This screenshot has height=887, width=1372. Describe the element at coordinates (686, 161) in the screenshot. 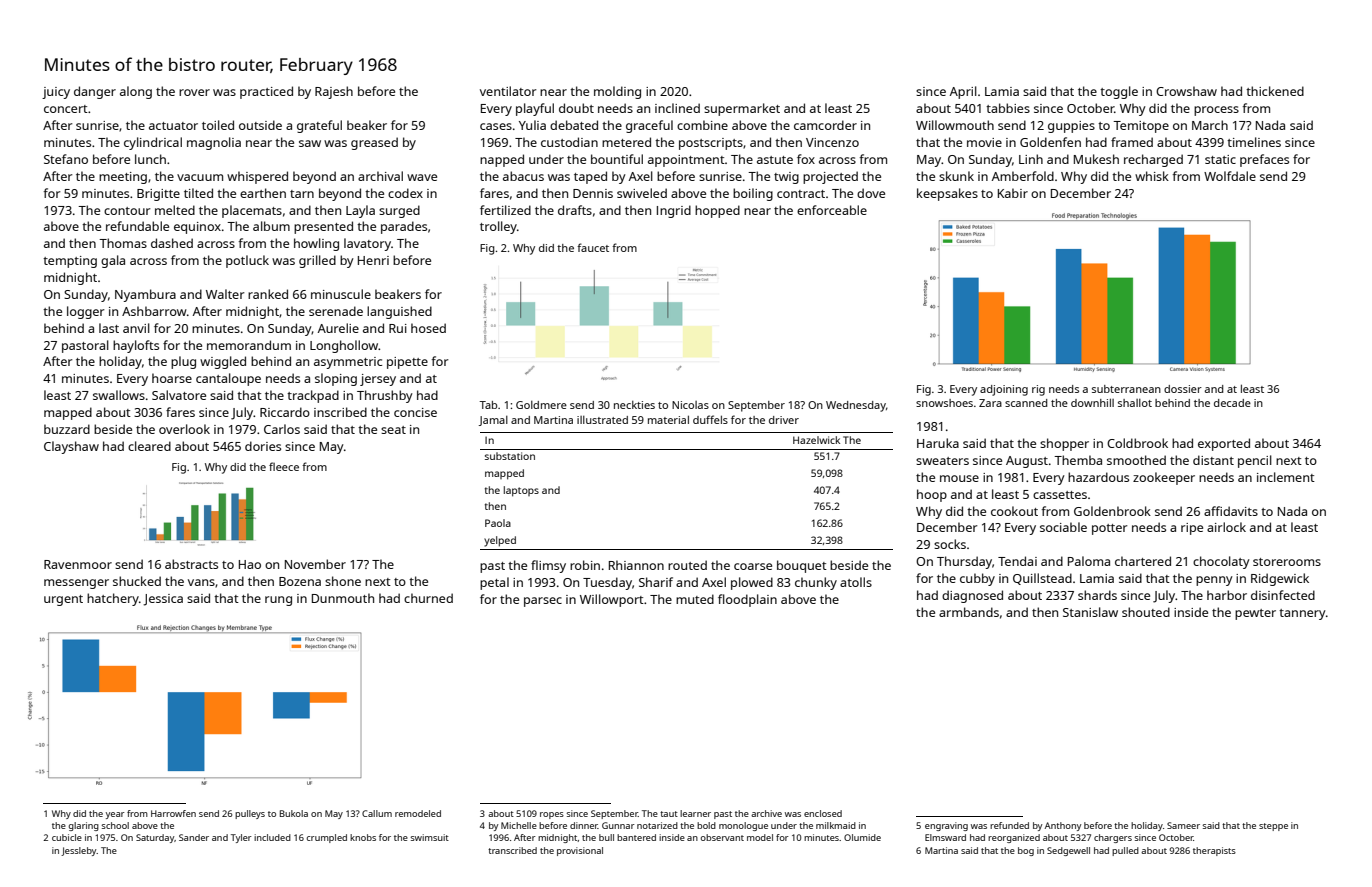

I see `appointment` at that location.
